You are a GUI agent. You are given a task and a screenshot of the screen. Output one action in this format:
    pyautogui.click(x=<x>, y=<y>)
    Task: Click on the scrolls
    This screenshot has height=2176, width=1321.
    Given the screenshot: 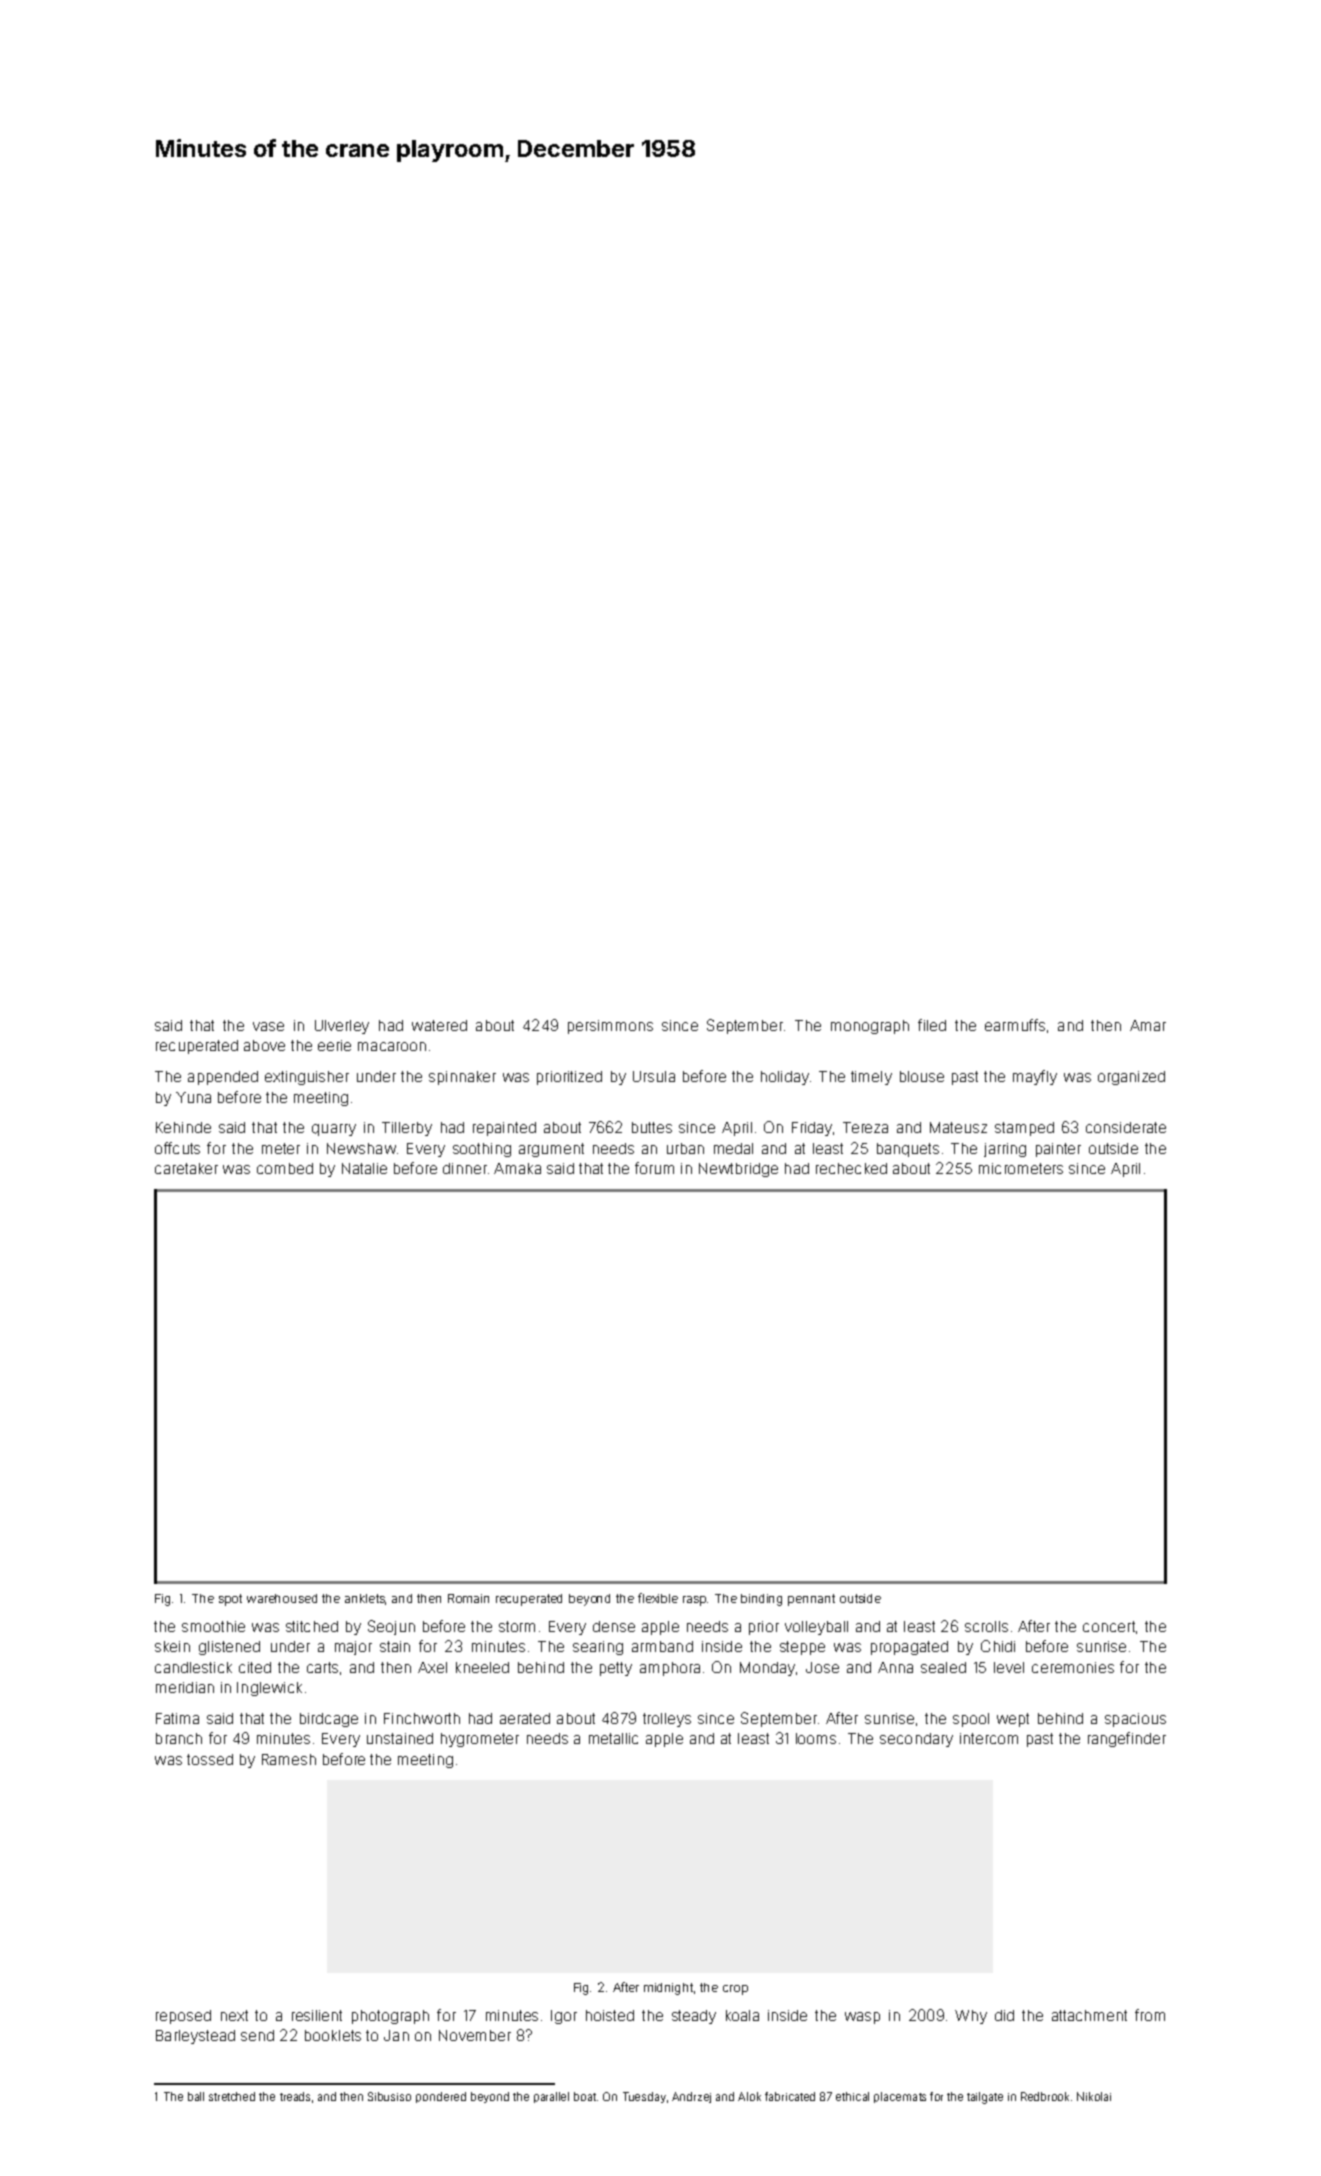 What is the action you would take?
    pyautogui.click(x=986, y=1626)
